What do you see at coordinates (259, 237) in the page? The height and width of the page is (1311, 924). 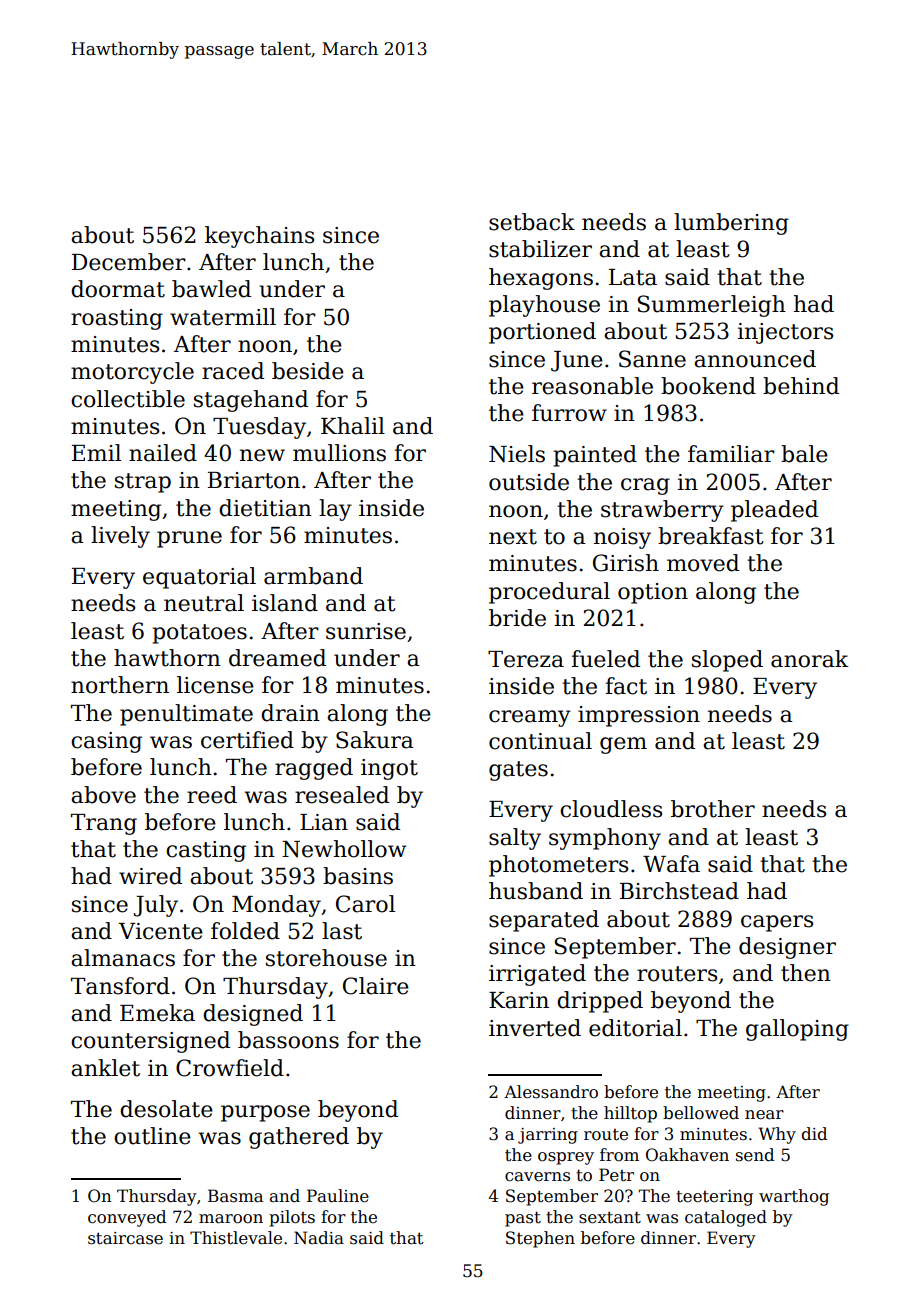 I see `keychains` at bounding box center [259, 237].
